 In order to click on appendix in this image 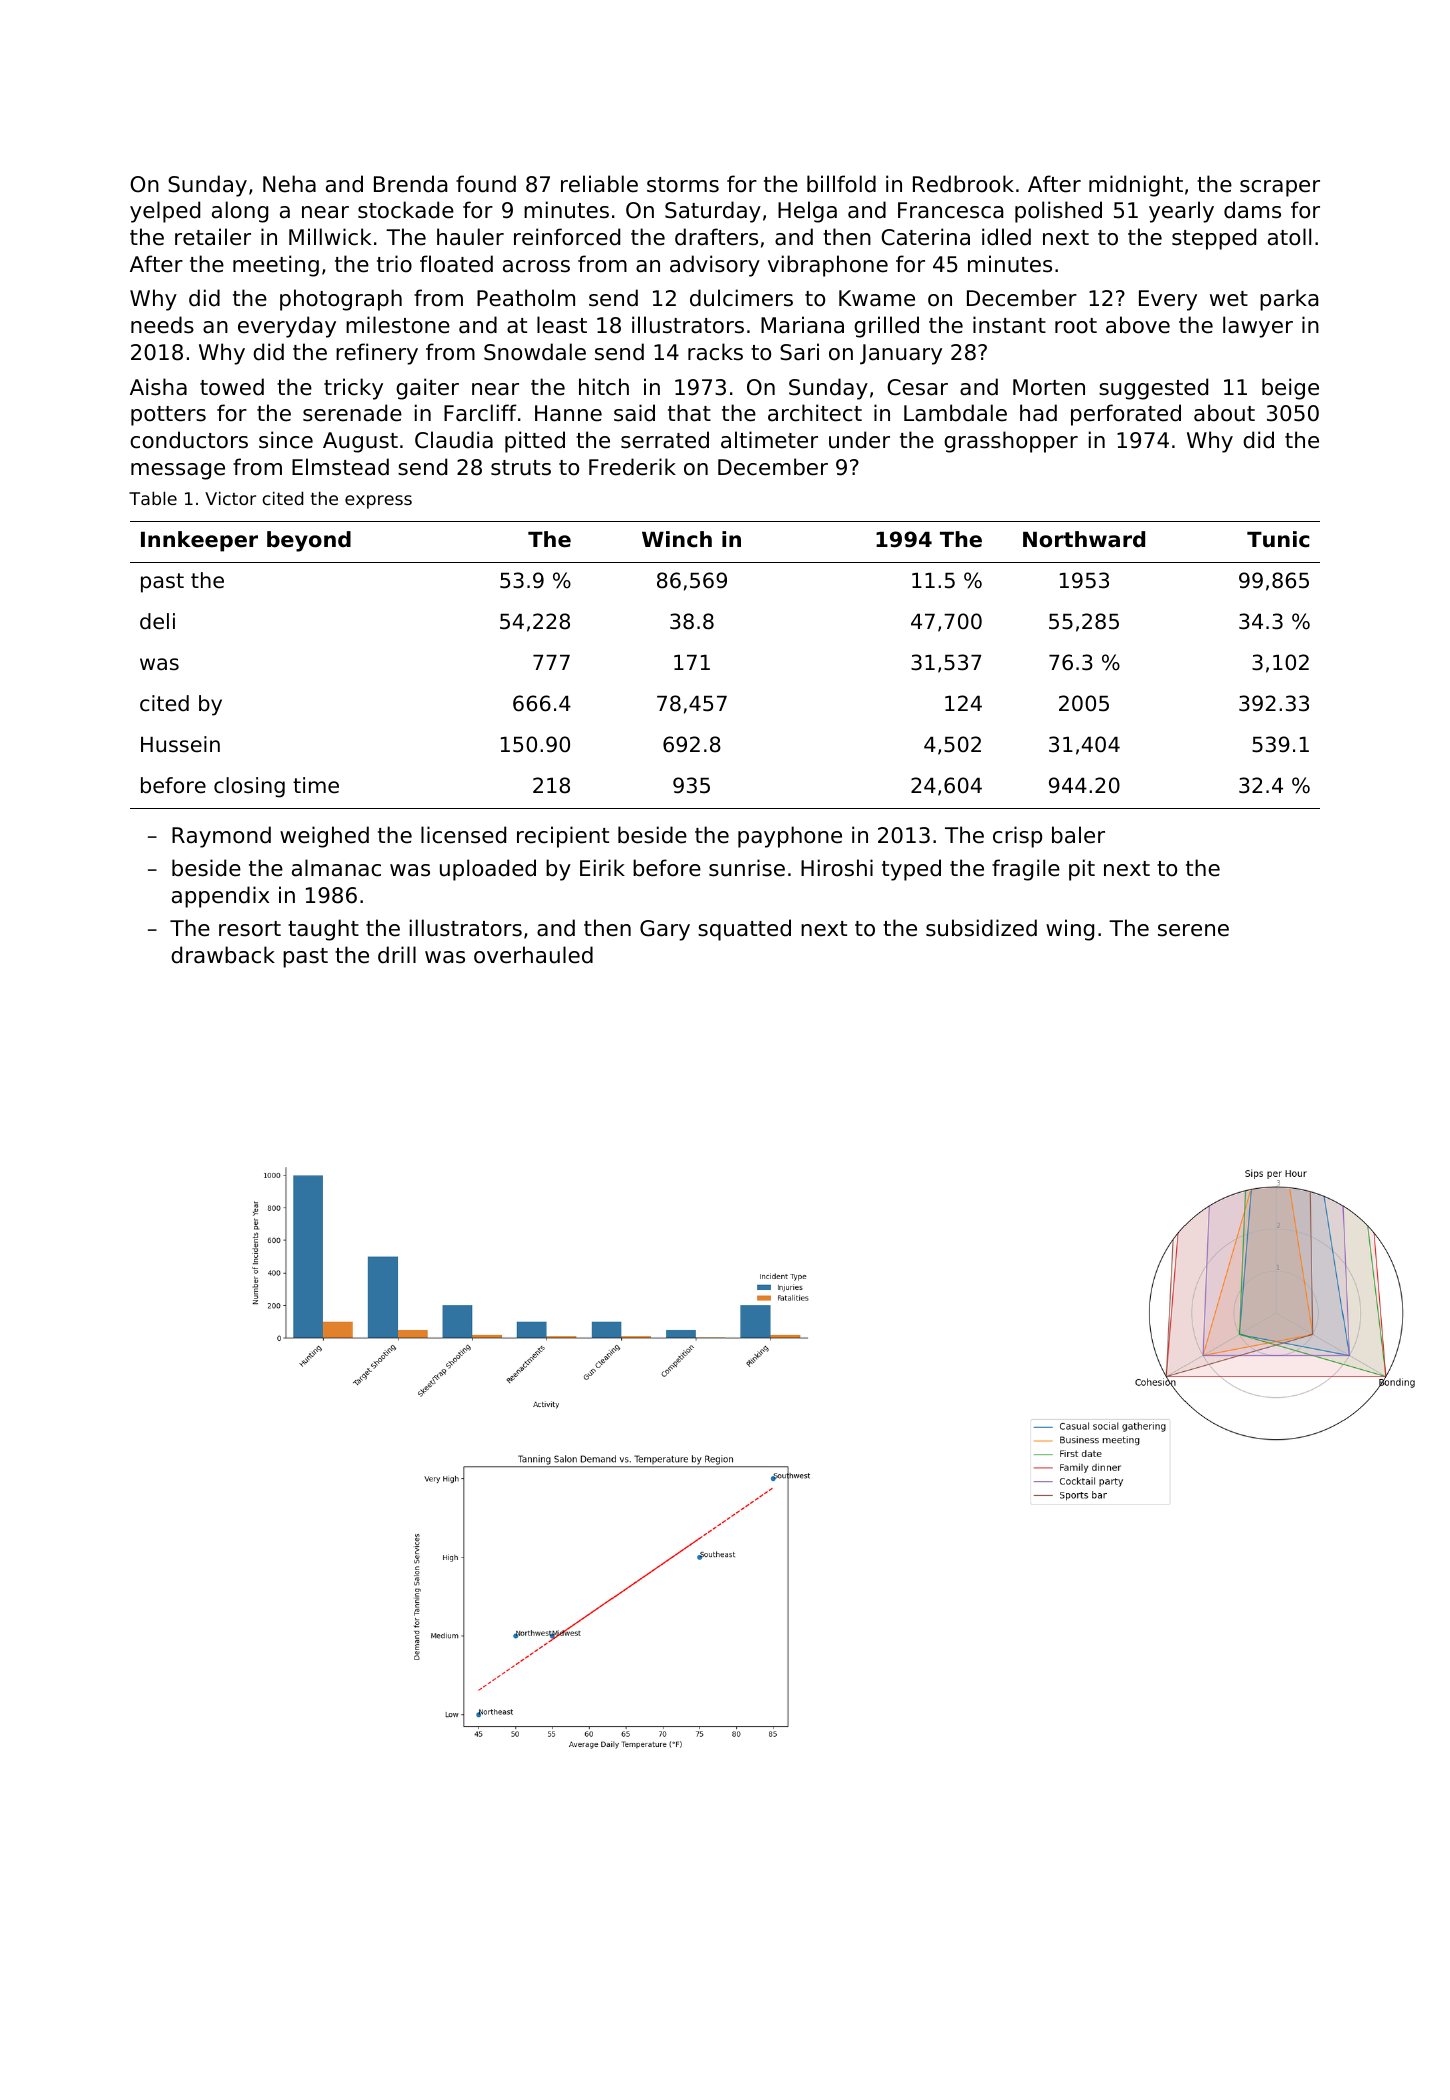, I will do `click(220, 897)`.
